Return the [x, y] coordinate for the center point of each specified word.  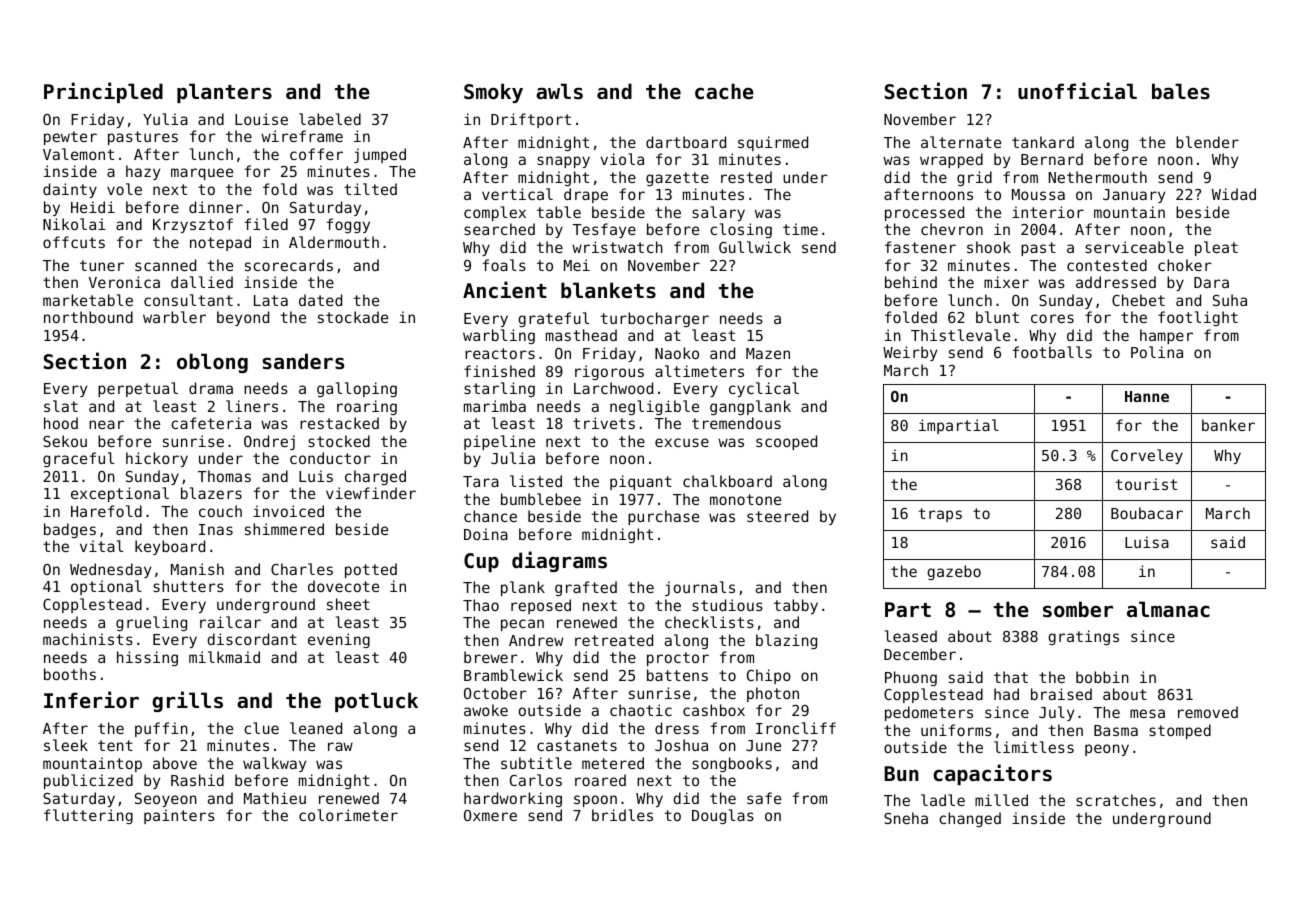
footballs [1052, 352]
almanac [1168, 609]
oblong [212, 363]
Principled [103, 92]
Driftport [531, 120]
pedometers [929, 713]
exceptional [120, 494]
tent [115, 745]
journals [700, 588]
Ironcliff [796, 728]
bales [1181, 91]
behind [911, 282]
